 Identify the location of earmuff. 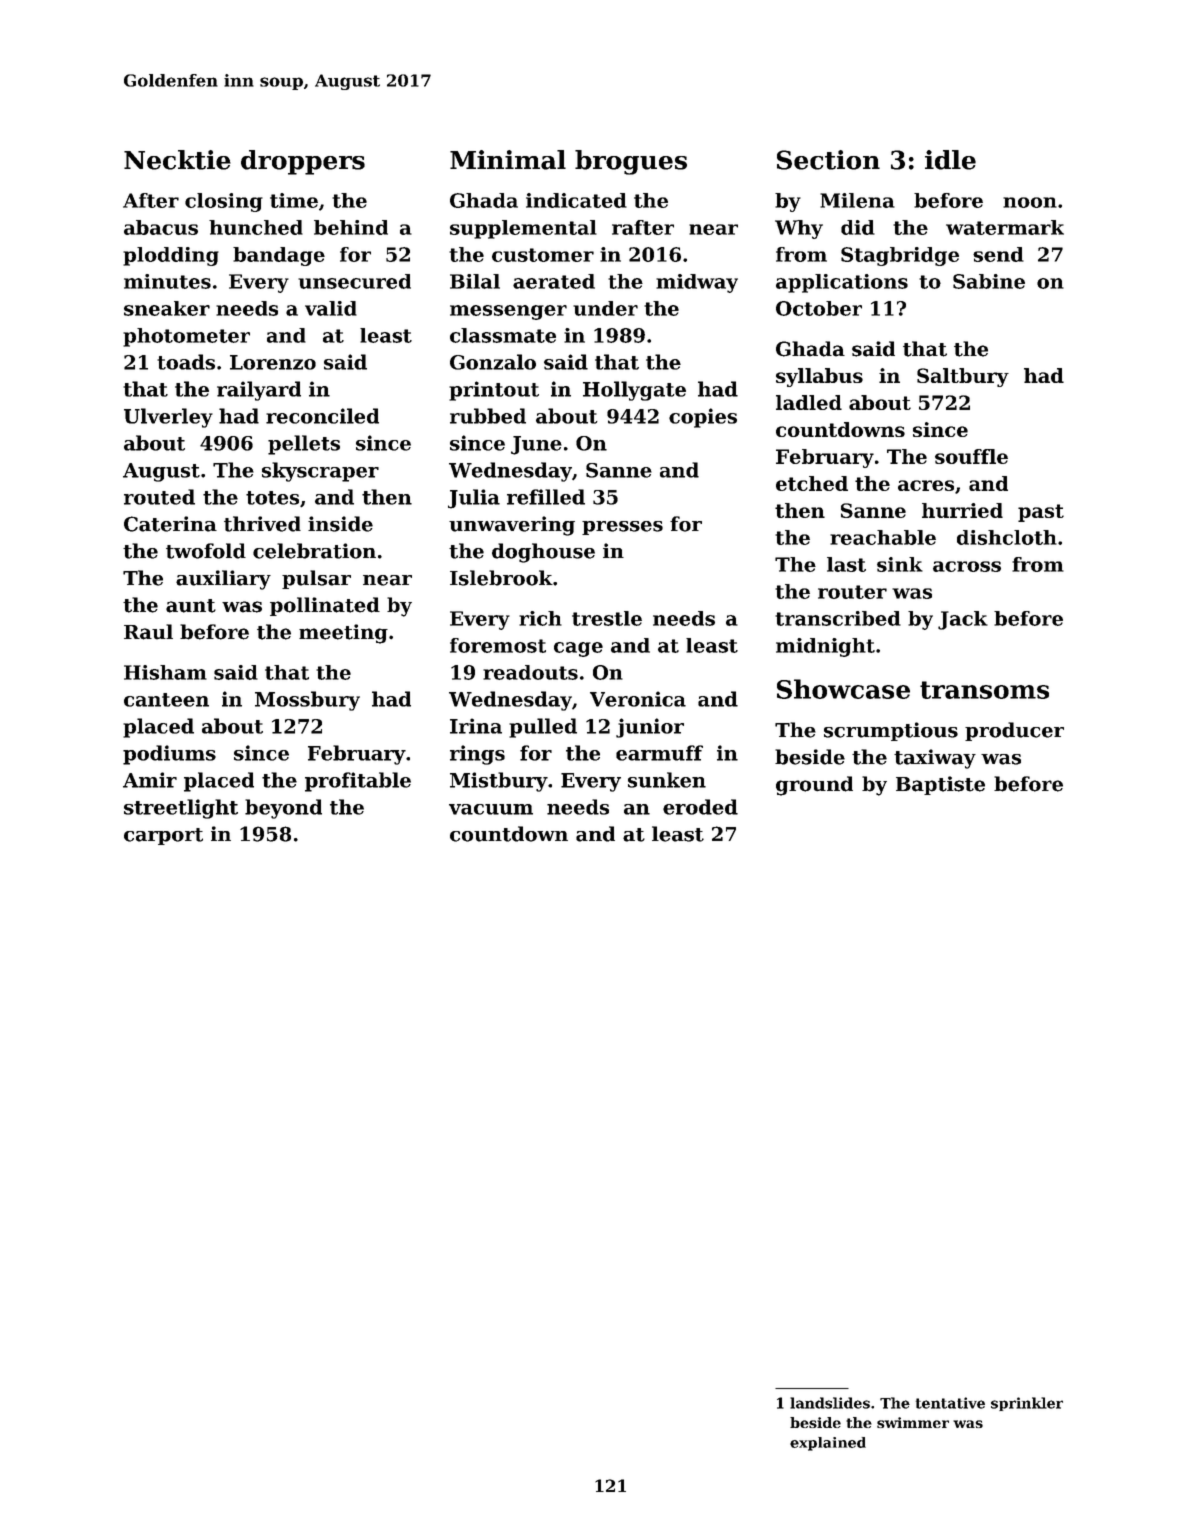
(659, 753).
